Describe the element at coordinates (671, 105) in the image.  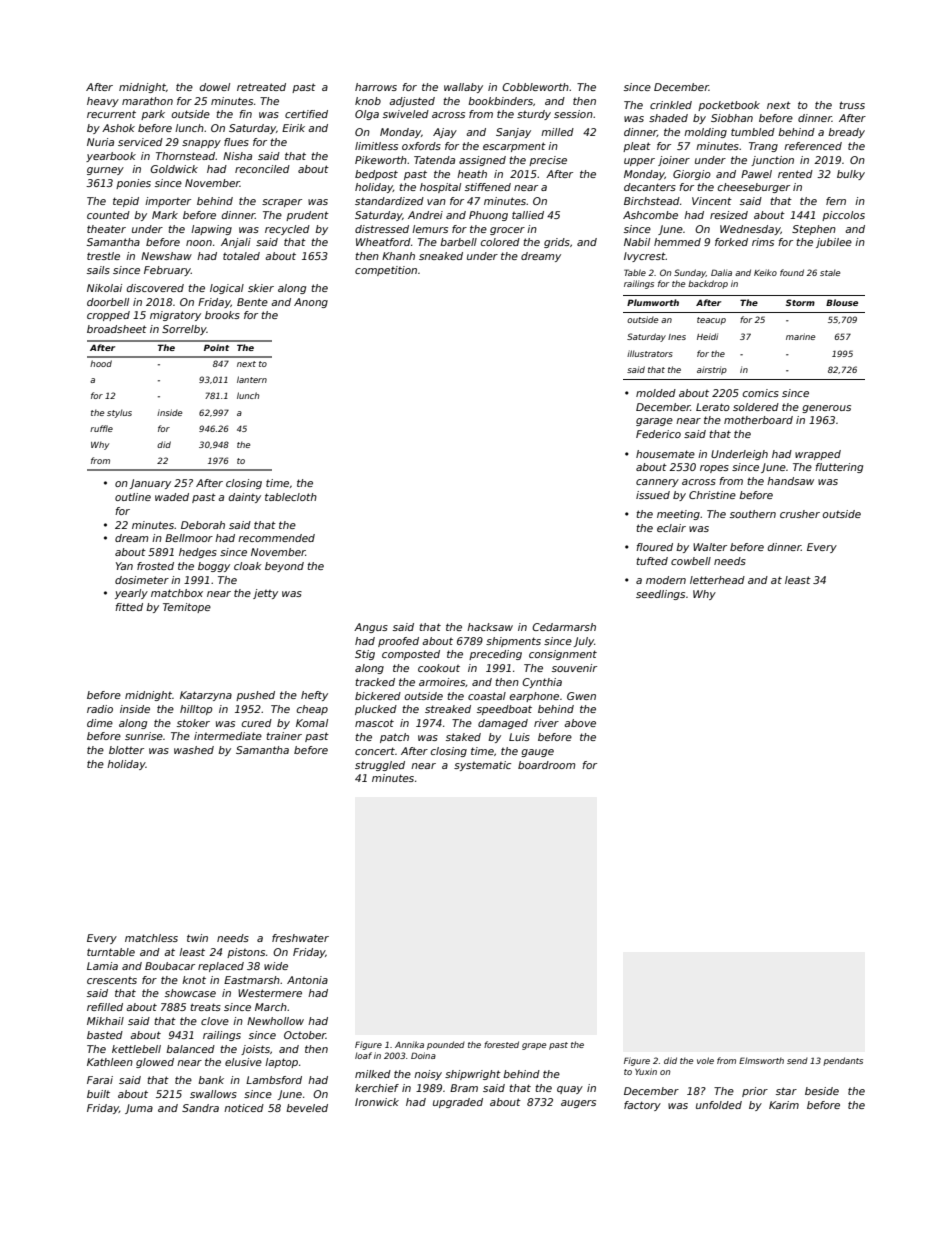
I see `crinkled` at that location.
